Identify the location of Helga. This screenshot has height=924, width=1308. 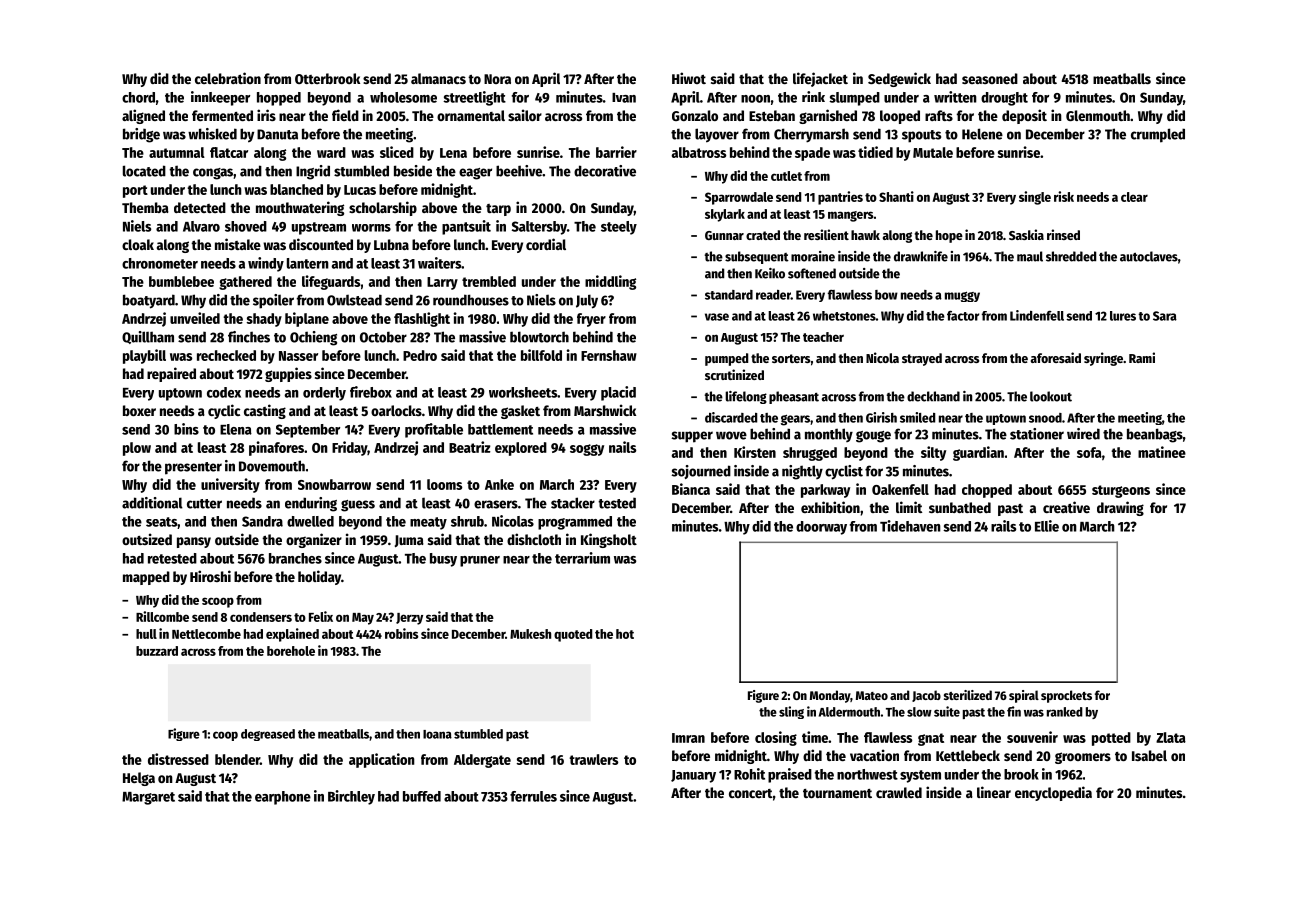
(139, 779).
